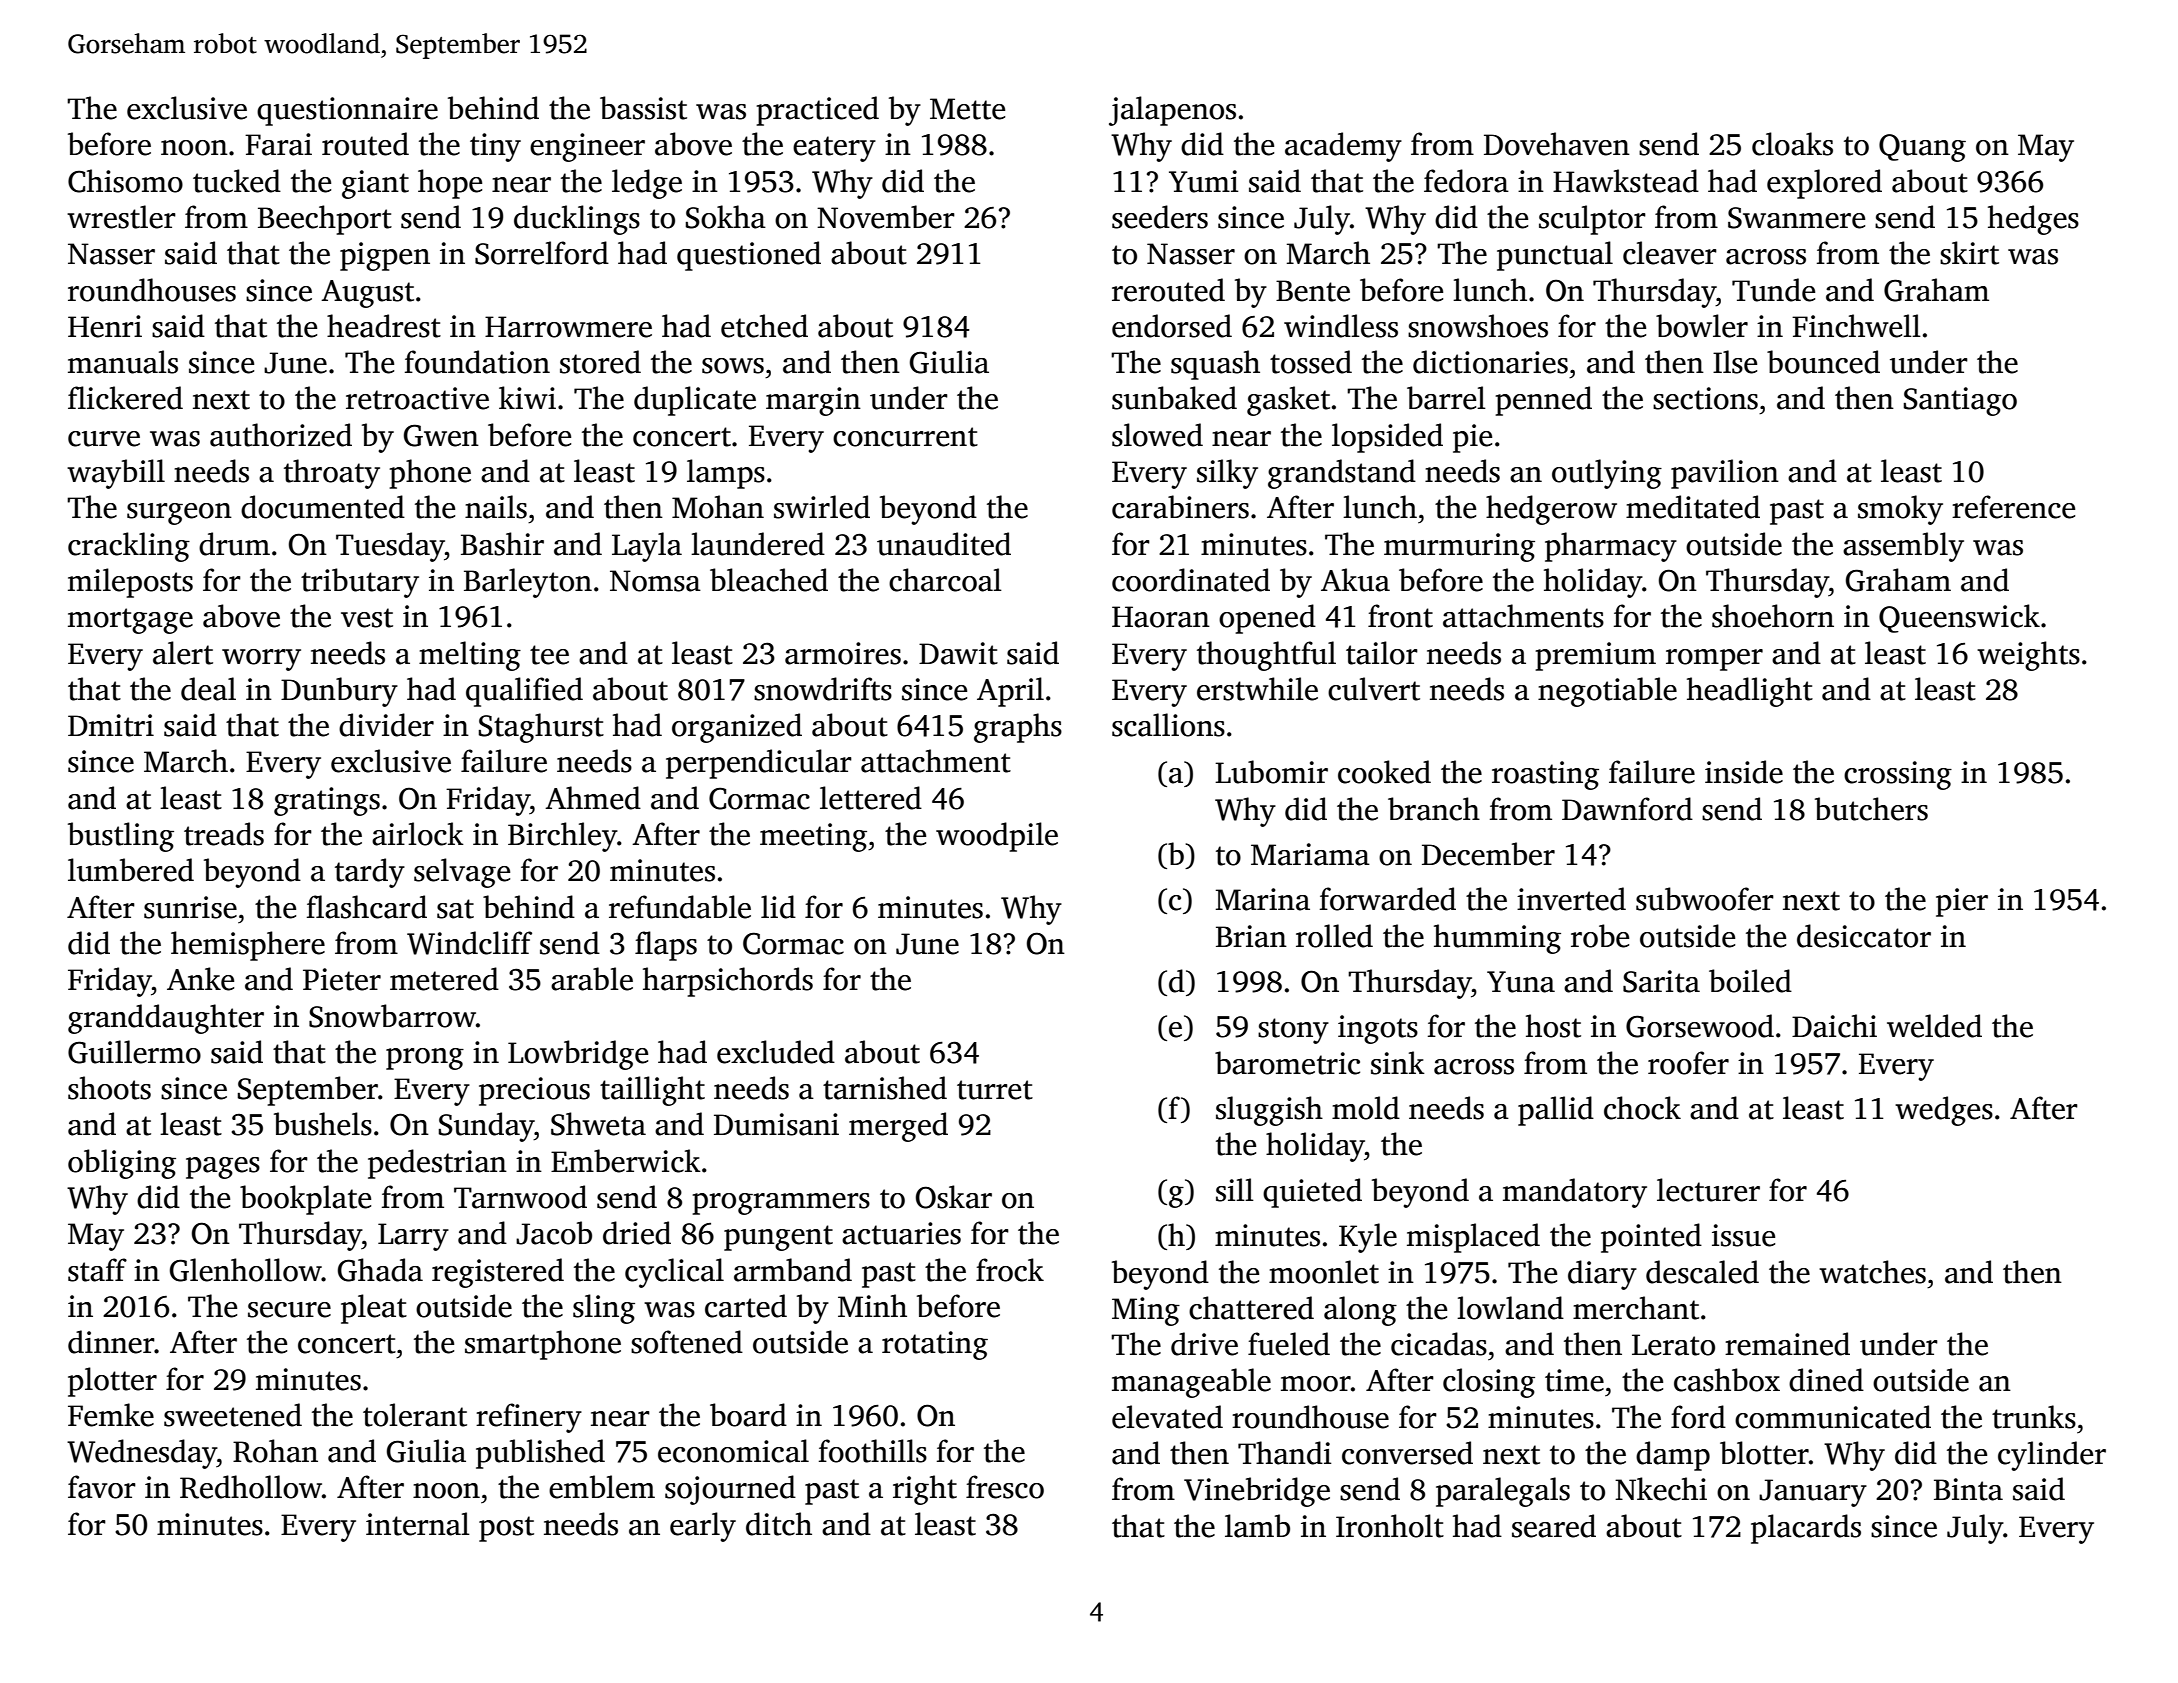 This screenshot has width=2178, height=1683. What do you see at coordinates (1705, 398) in the screenshot?
I see `sections` at bounding box center [1705, 398].
